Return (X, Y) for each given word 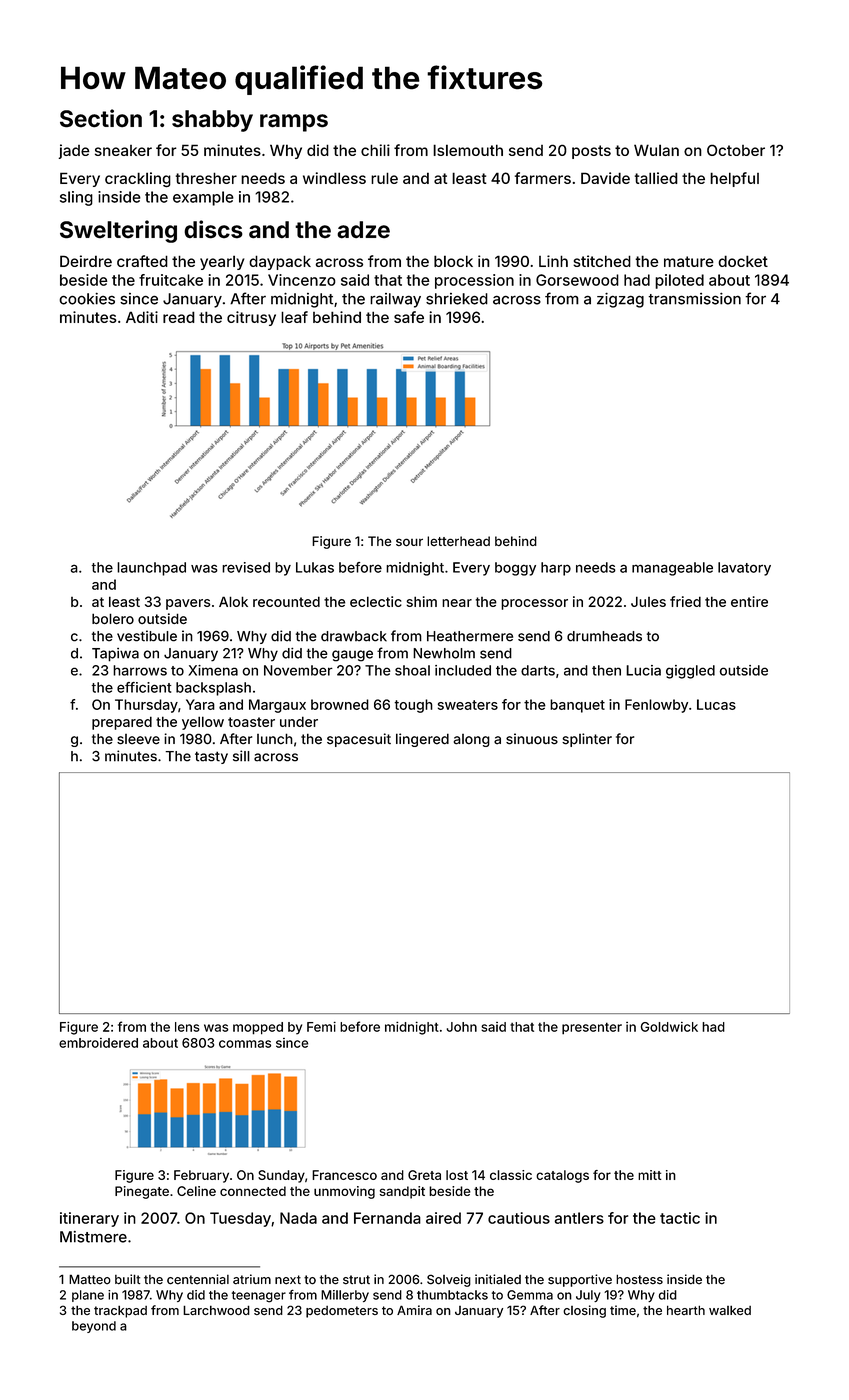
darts (538, 670)
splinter (587, 740)
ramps (294, 123)
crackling (138, 179)
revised (246, 567)
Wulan (656, 150)
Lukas (315, 567)
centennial (198, 1279)
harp (556, 569)
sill (241, 756)
